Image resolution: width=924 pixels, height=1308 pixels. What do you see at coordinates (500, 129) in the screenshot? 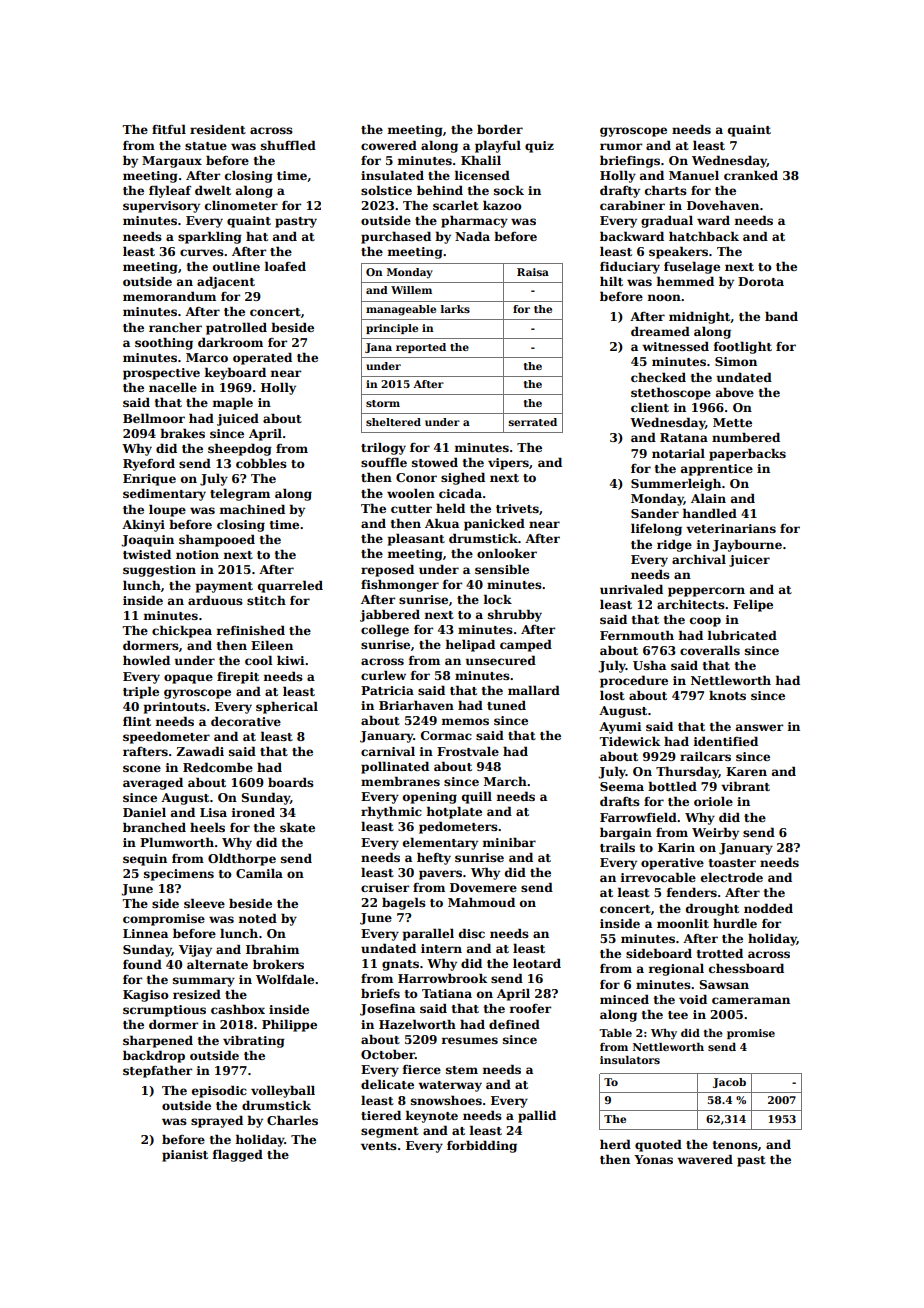
I see `border` at bounding box center [500, 129].
